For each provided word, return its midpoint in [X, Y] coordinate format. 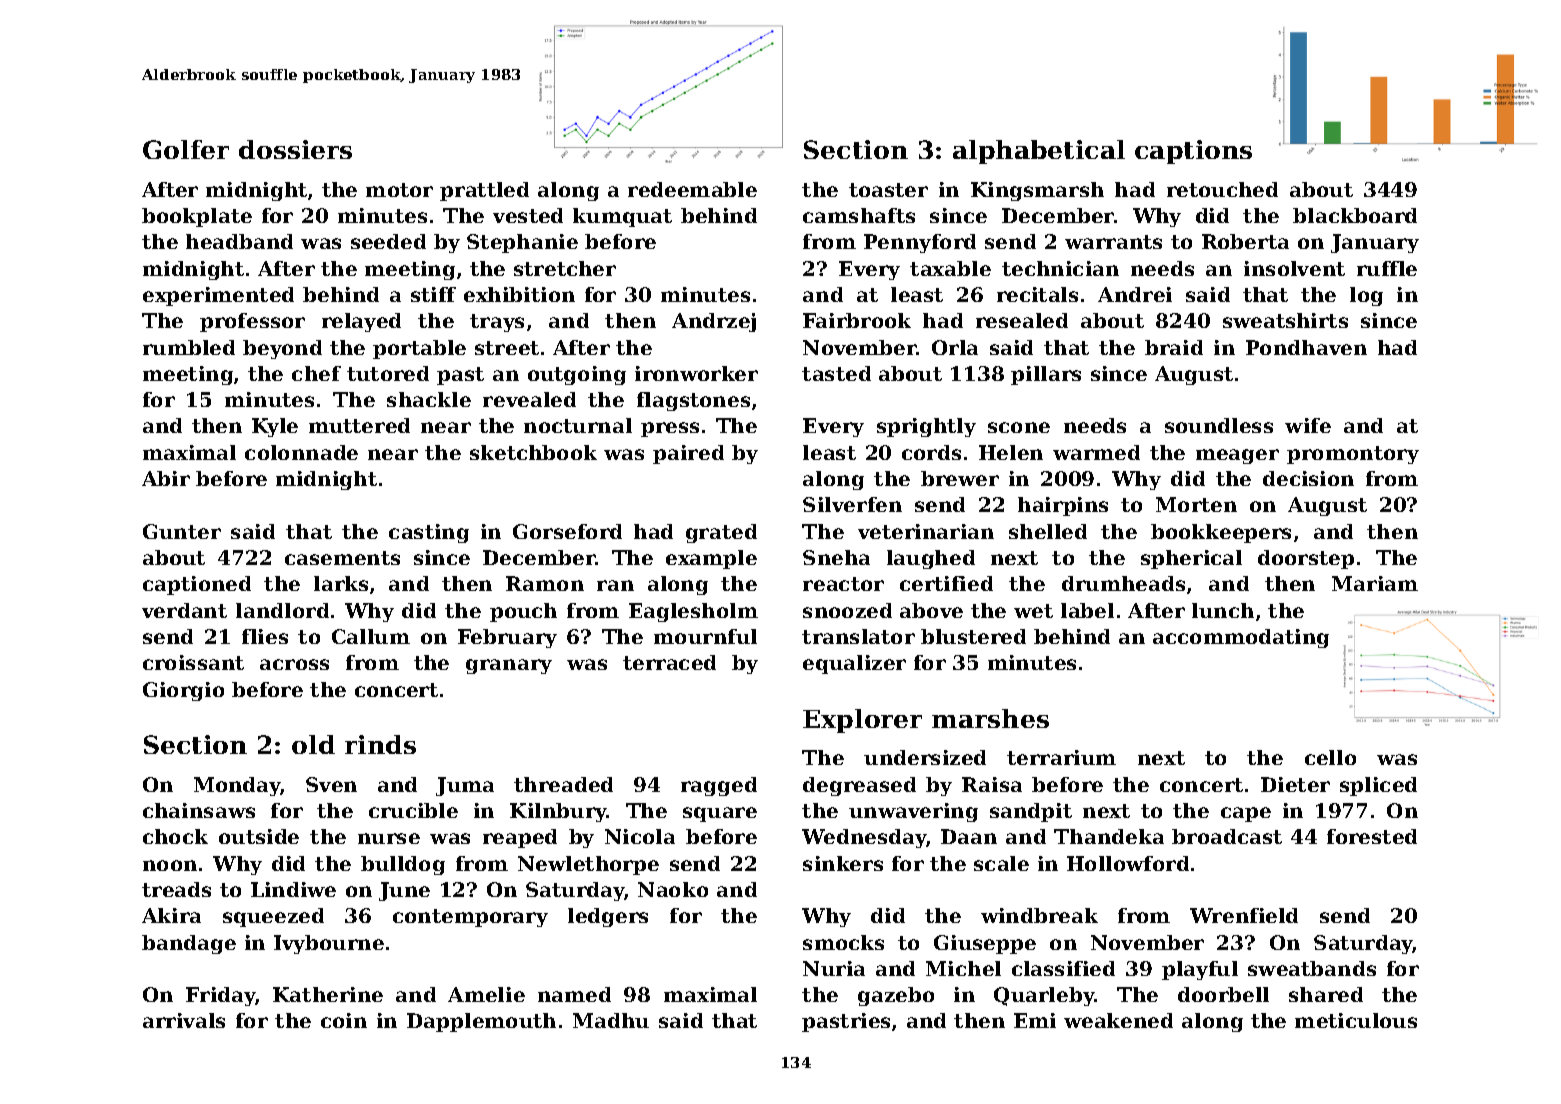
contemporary [470, 918]
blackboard [1355, 215]
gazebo [896, 996]
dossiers [295, 149]
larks [341, 583]
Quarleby [1044, 996]
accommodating [1241, 638]
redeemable [692, 189]
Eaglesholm [693, 612]
